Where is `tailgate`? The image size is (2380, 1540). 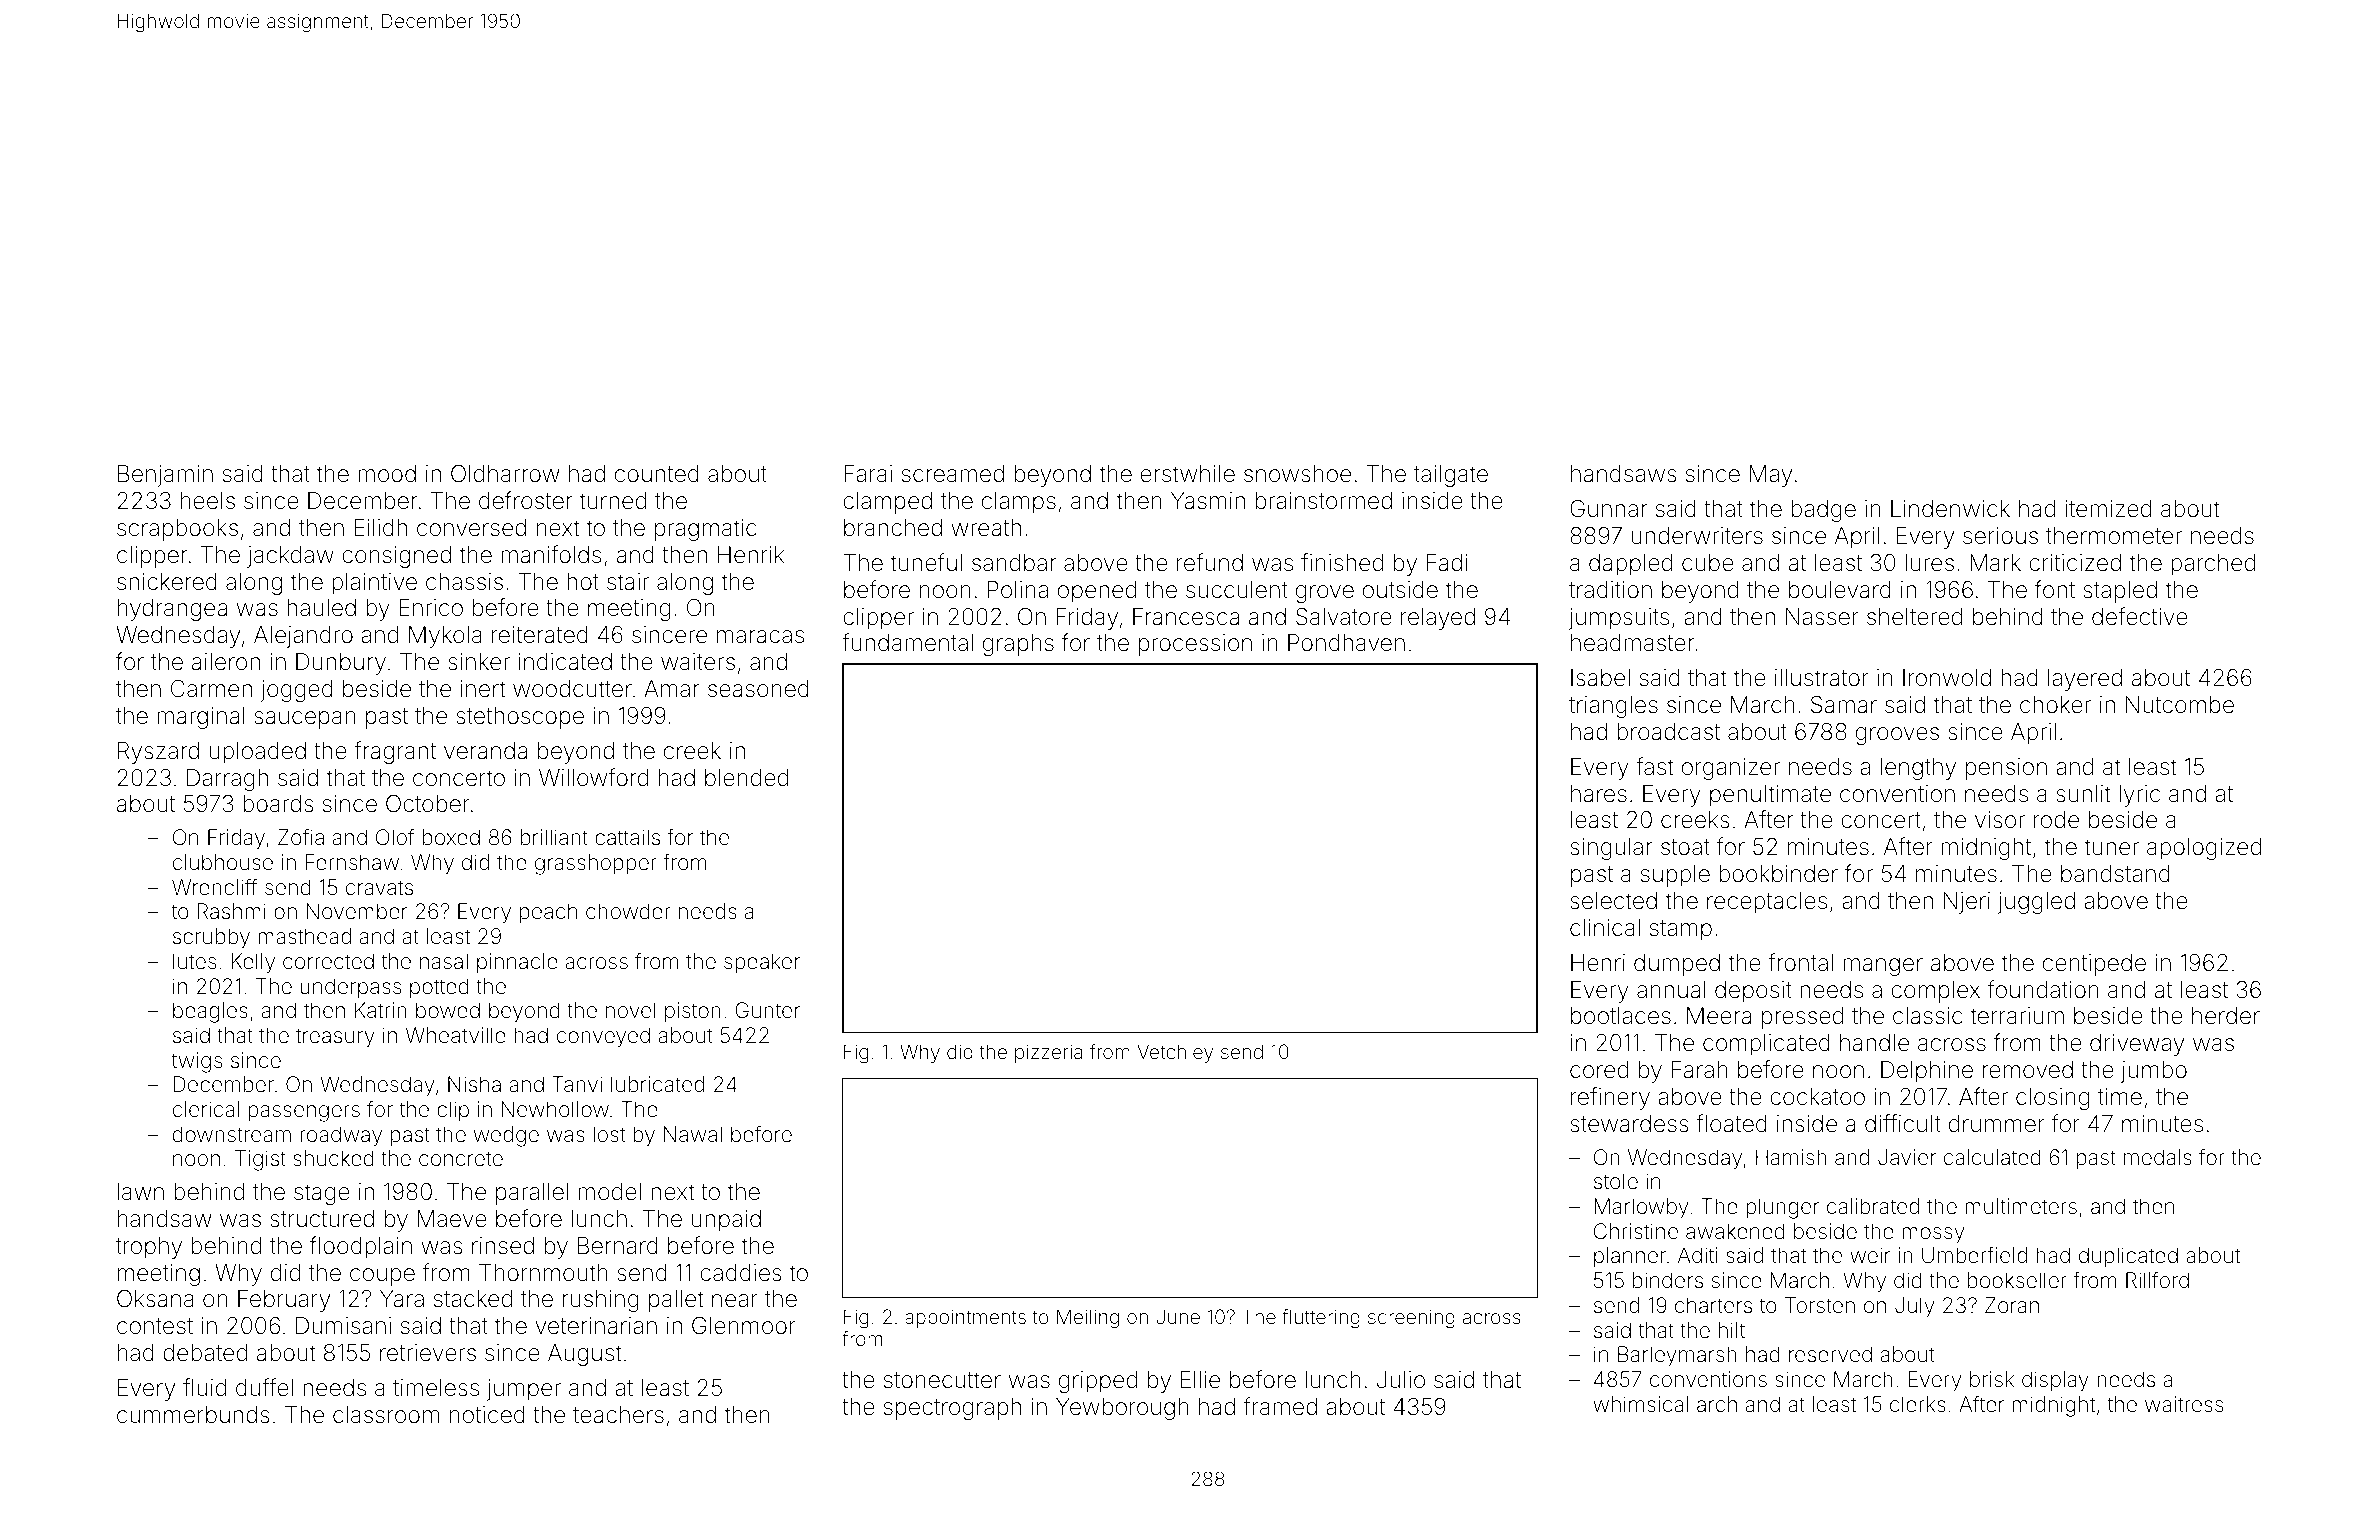 tailgate is located at coordinates (1451, 476).
